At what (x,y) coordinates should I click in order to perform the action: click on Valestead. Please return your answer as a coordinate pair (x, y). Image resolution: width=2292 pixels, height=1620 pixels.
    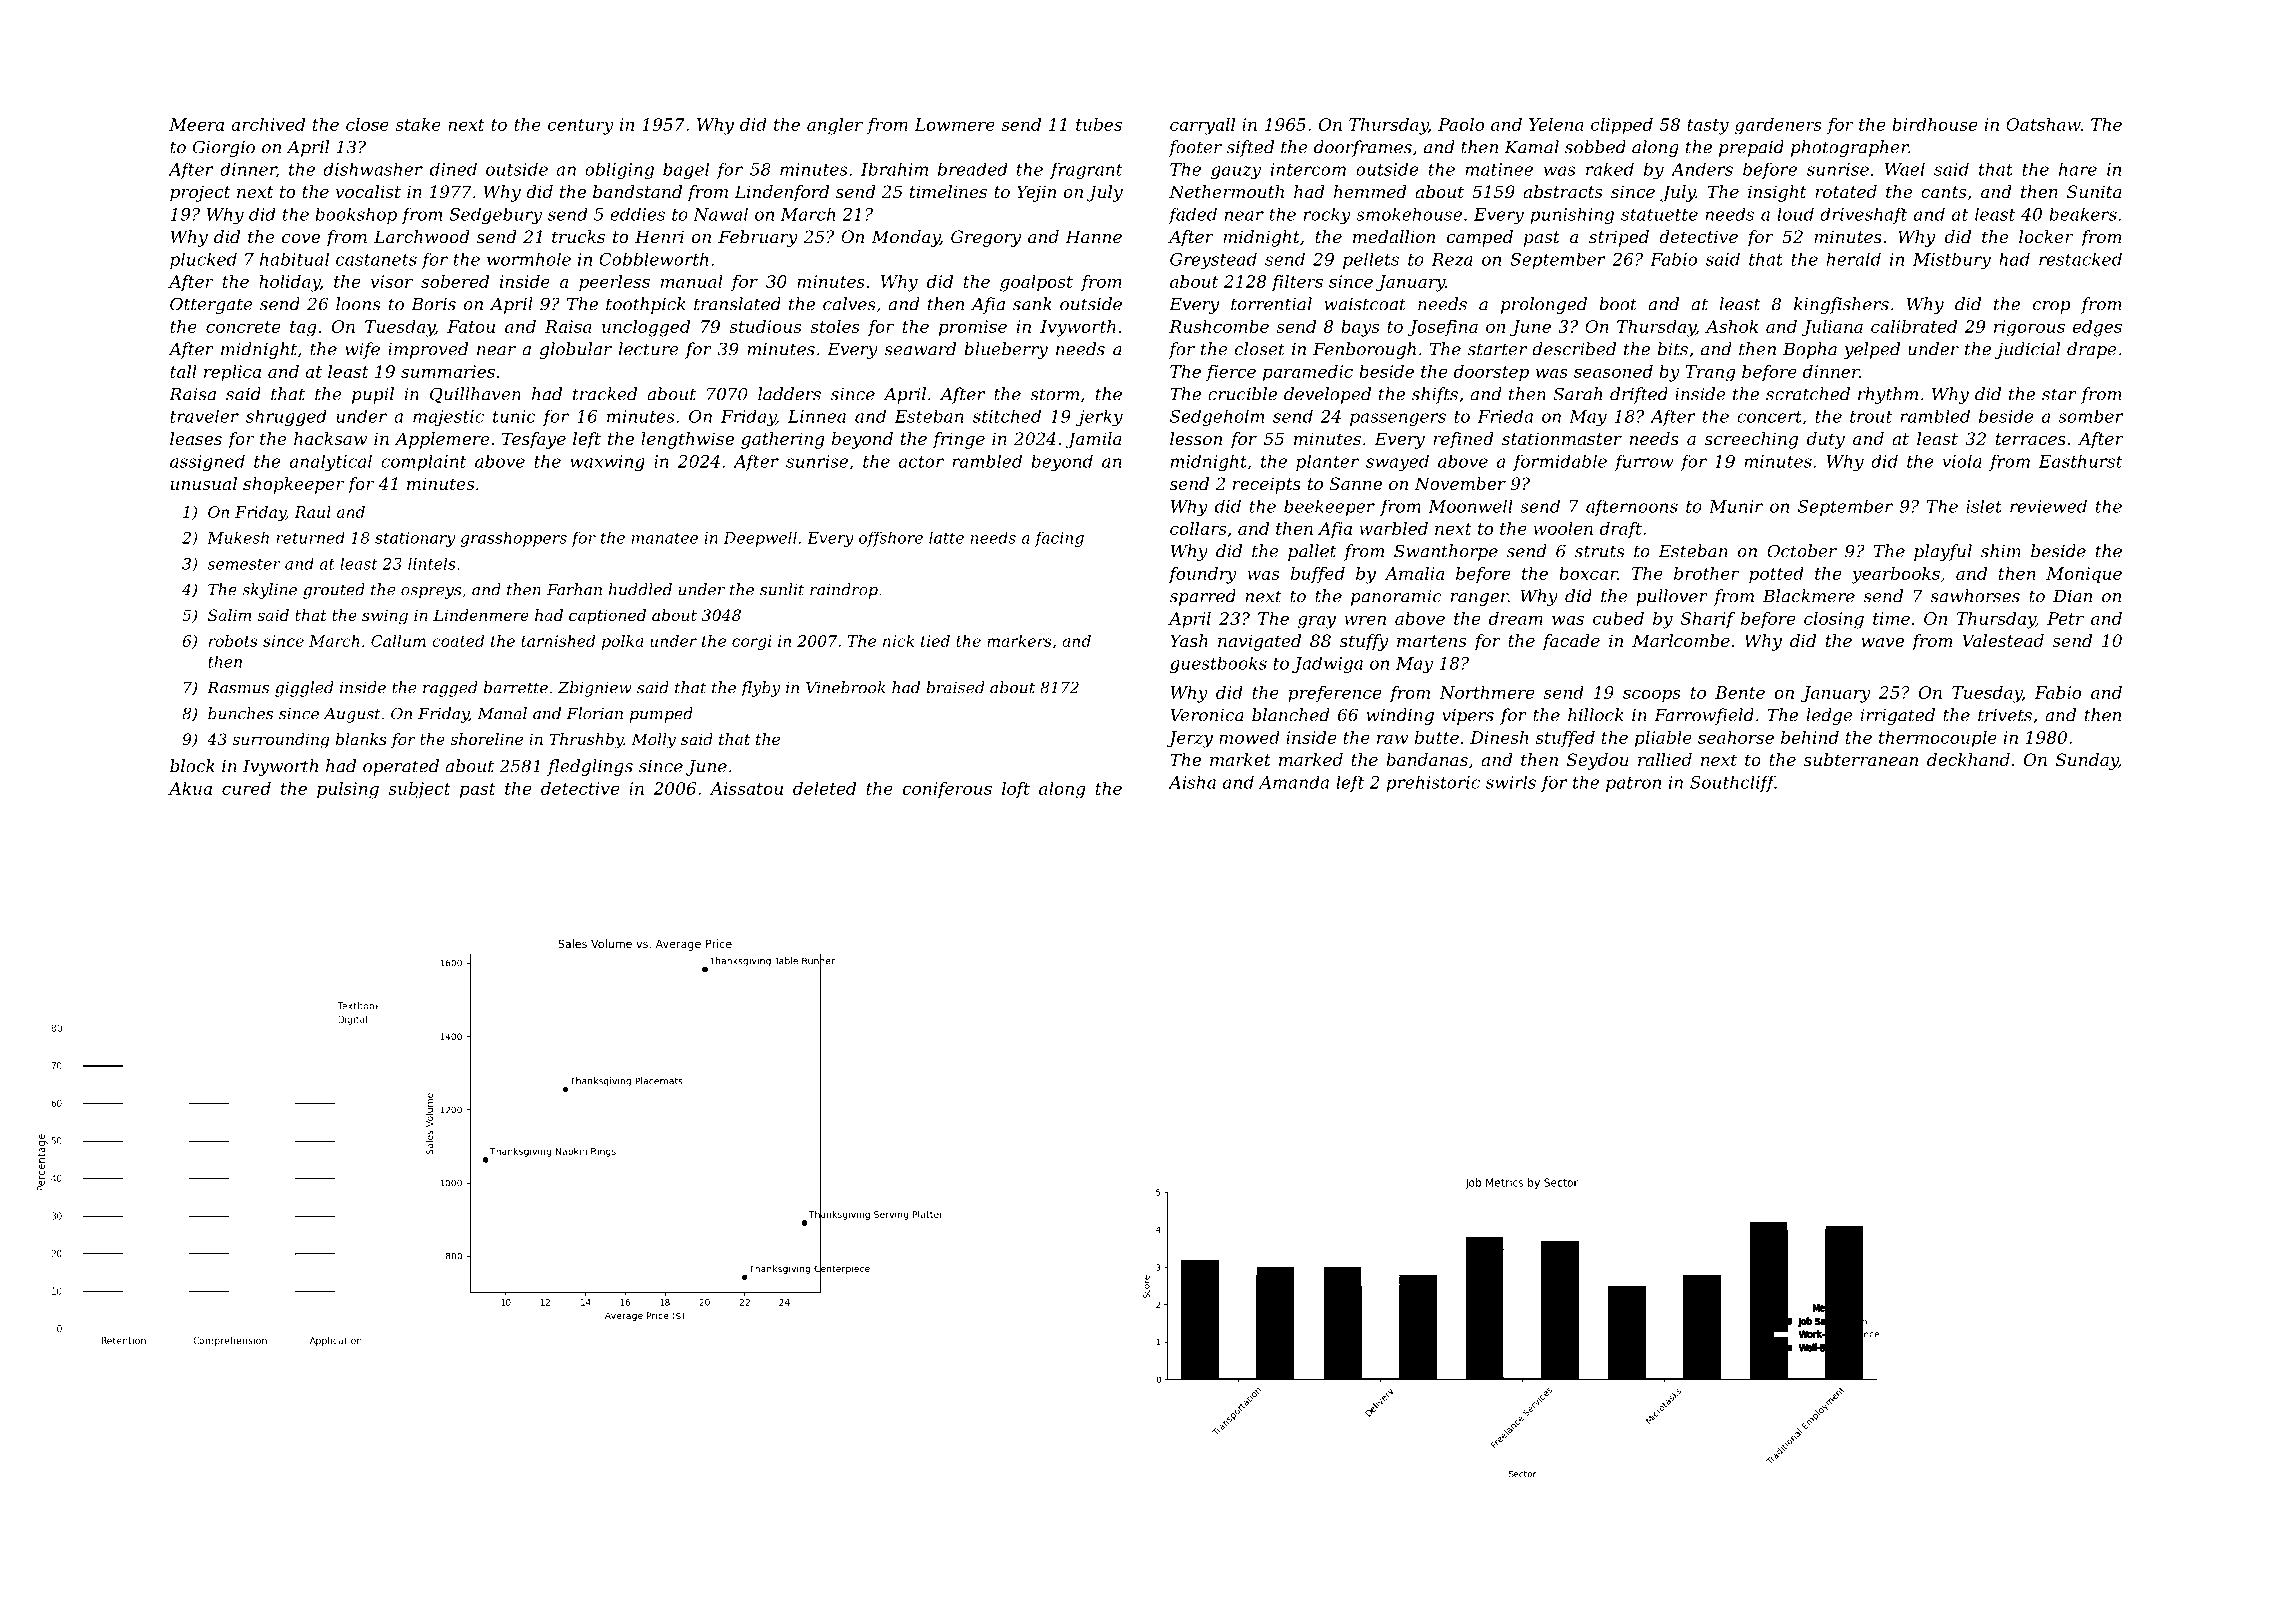
    Looking at the image, I should click on (2003, 640).
